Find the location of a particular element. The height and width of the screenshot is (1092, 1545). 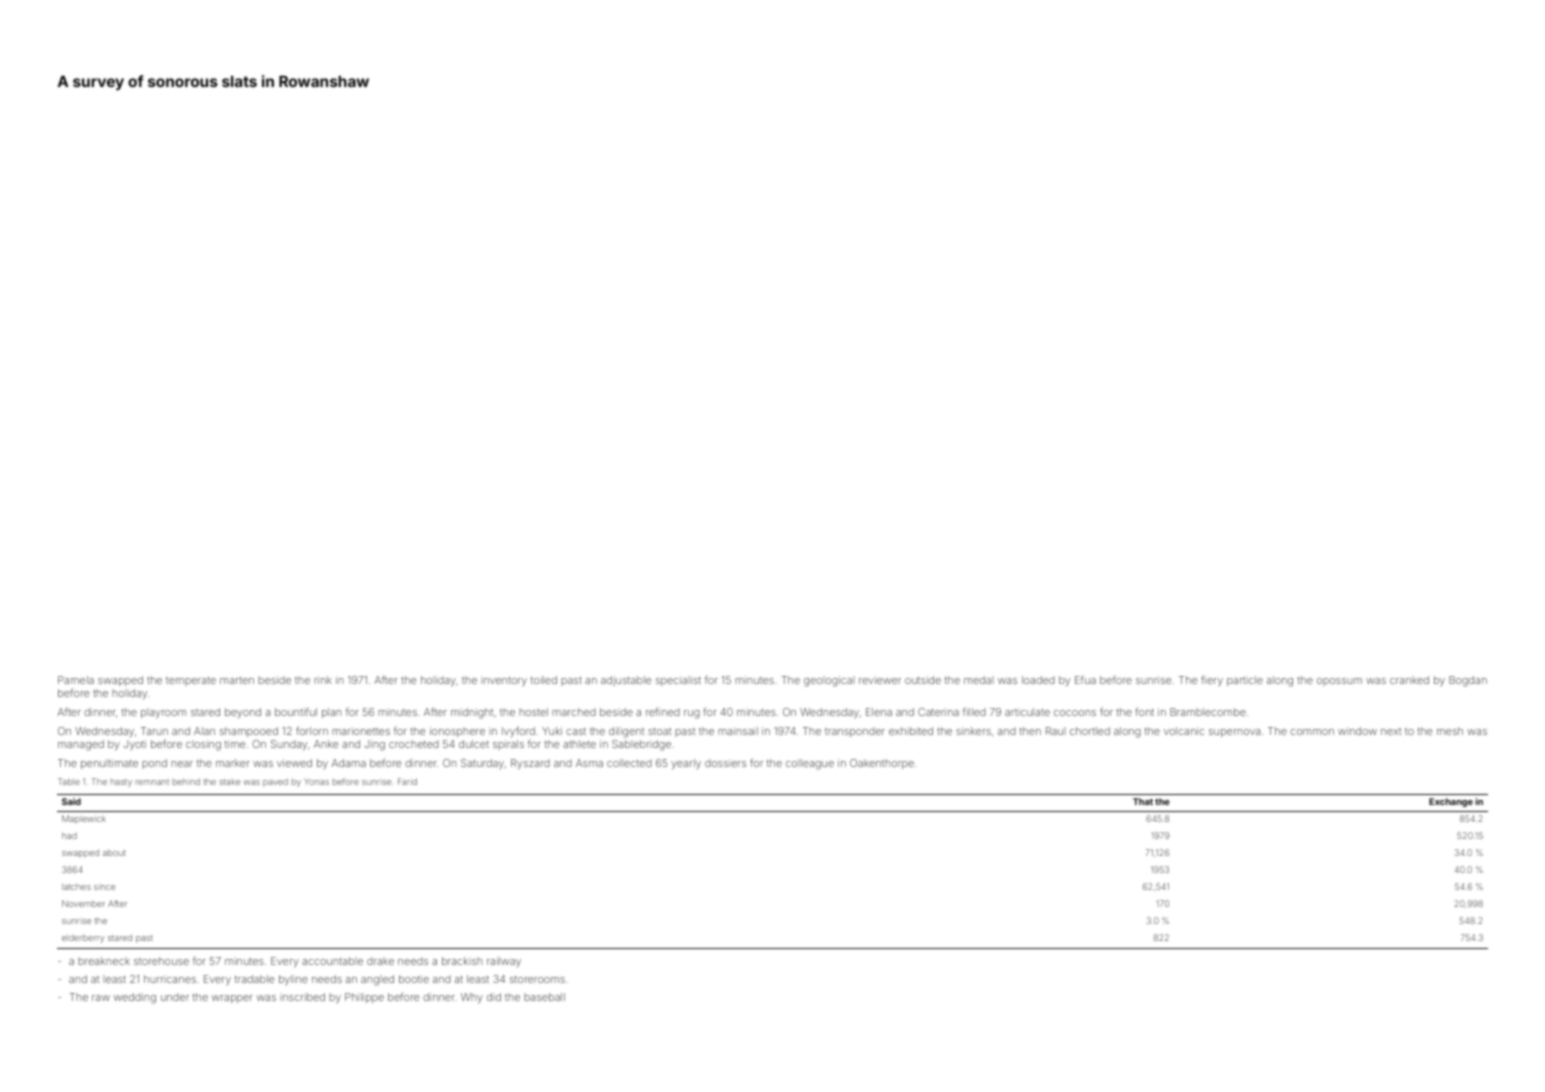

railway is located at coordinates (504, 962).
